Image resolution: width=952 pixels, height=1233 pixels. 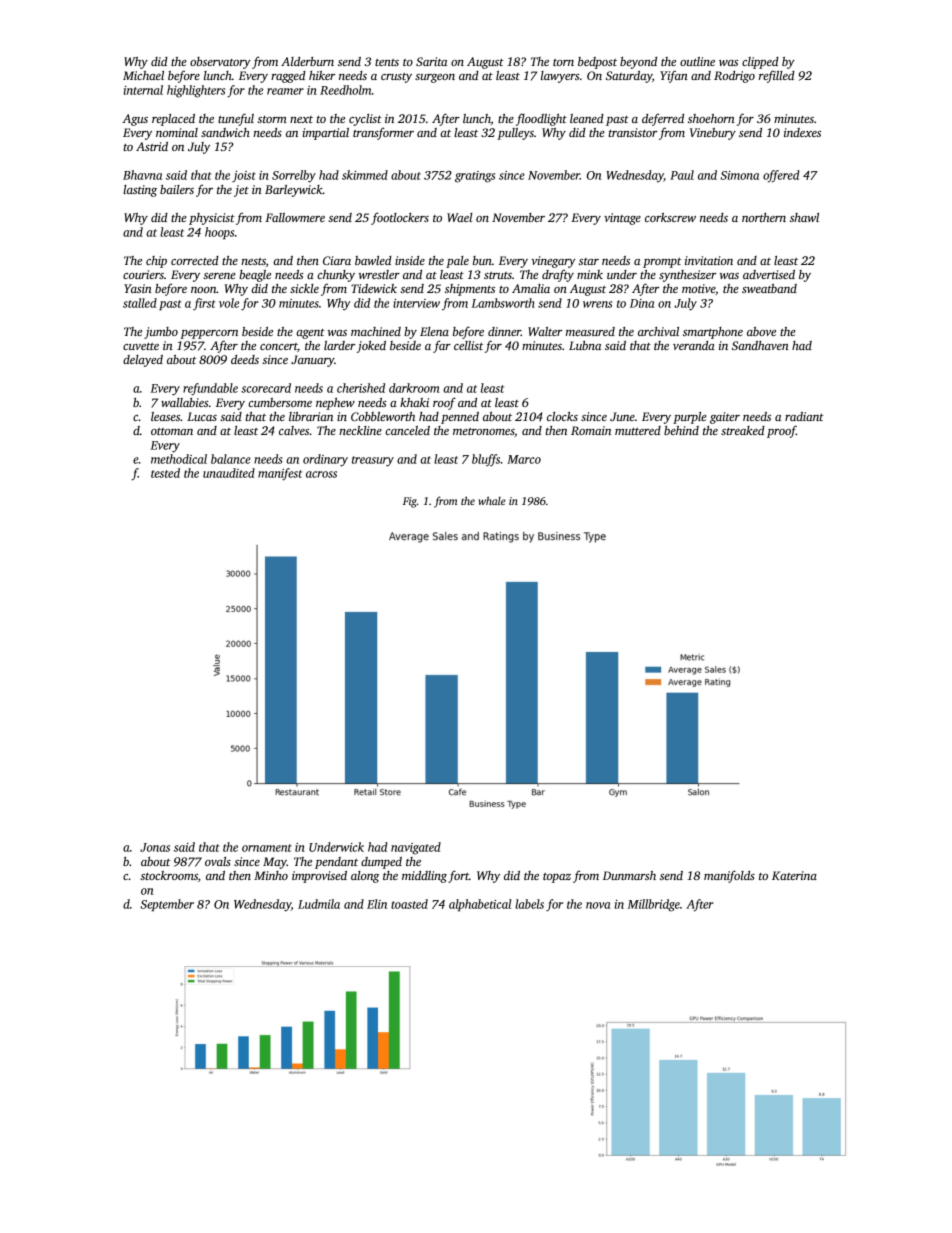 I want to click on deferred, so click(x=663, y=119).
